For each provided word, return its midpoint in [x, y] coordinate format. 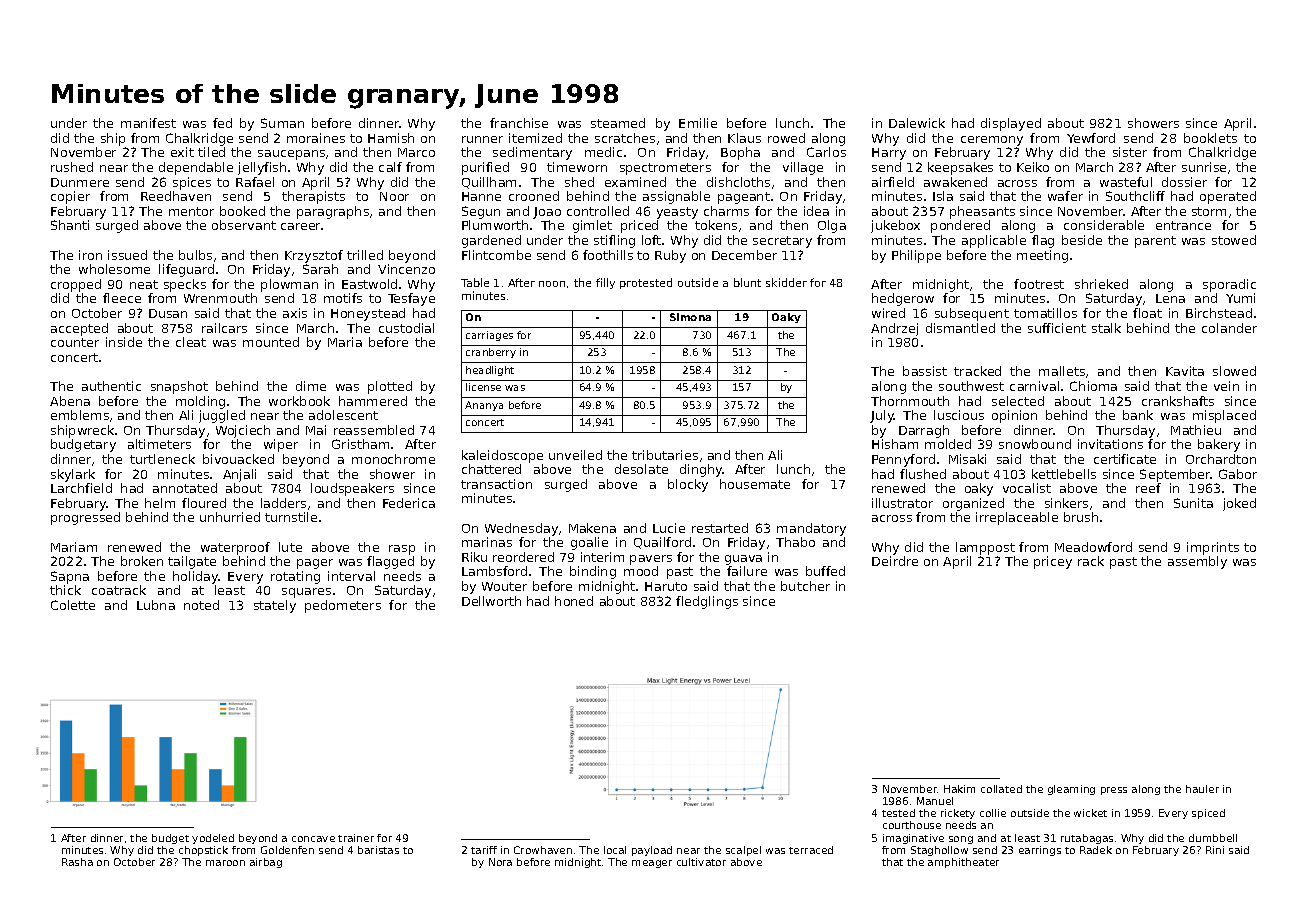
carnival [1034, 386]
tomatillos [1045, 313]
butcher [805, 586]
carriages [489, 336]
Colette [73, 605]
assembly [1197, 562]
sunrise [1204, 167]
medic [603, 152]
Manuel [935, 801]
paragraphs [333, 212]
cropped [76, 285]
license [483, 387]
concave [313, 839]
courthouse [912, 825]
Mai [316, 430]
